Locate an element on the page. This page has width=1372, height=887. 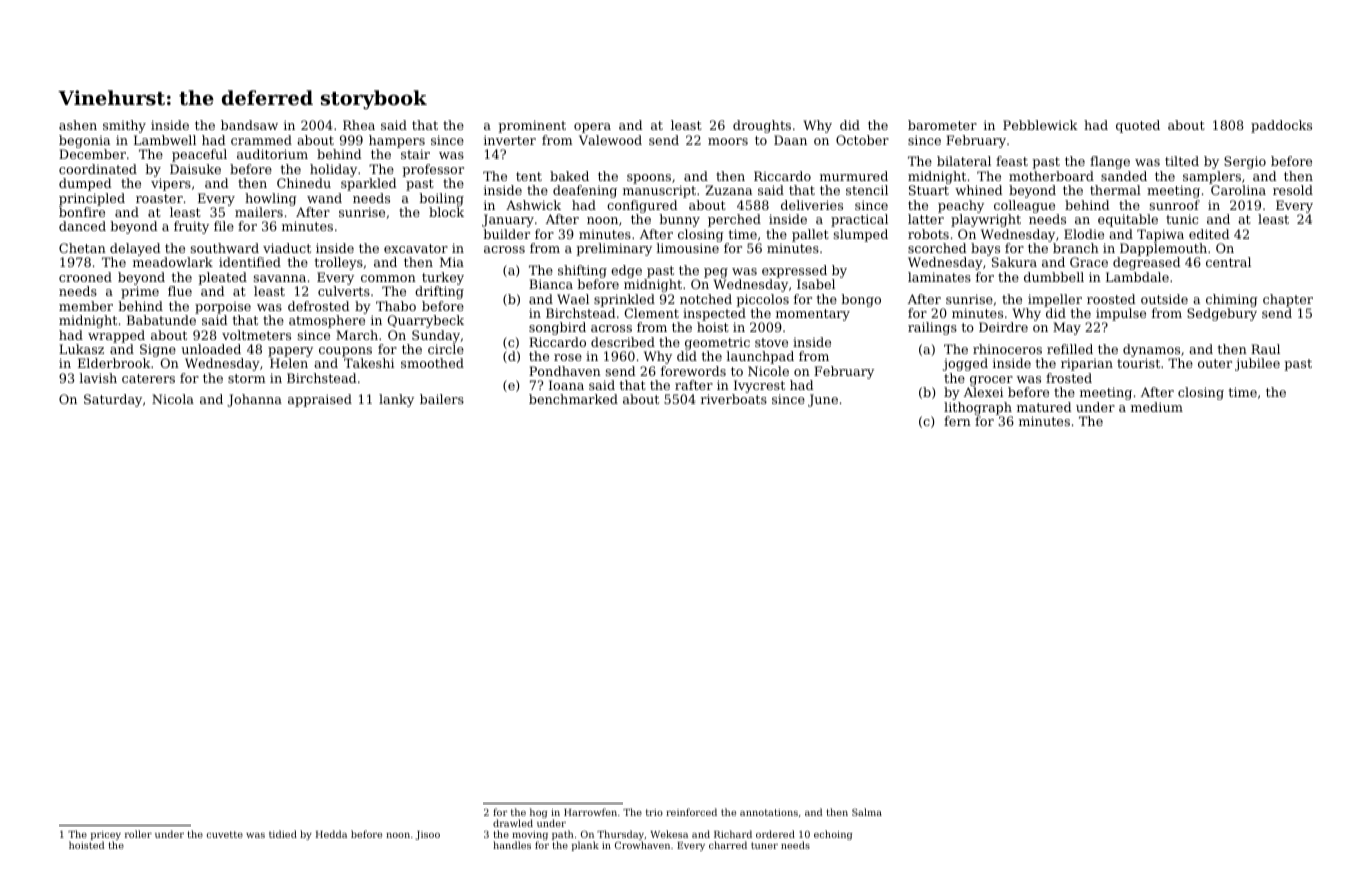
chapter is located at coordinates (1288, 300).
